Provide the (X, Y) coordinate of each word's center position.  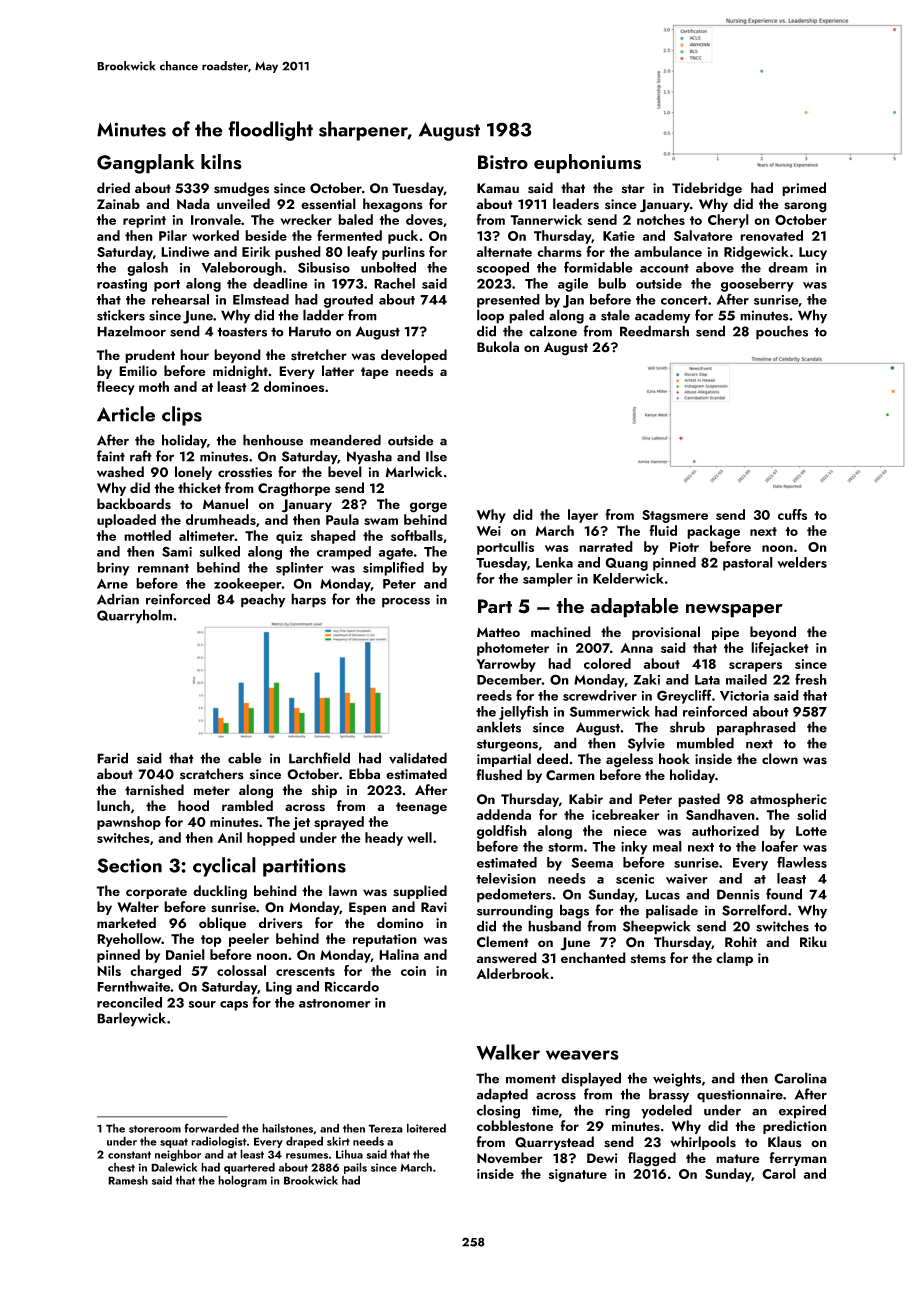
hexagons (393, 205)
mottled (147, 535)
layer (583, 516)
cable (245, 758)
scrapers (755, 667)
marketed (126, 922)
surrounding (515, 911)
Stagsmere (675, 516)
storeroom (155, 1129)
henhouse (273, 440)
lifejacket (780, 649)
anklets (498, 727)
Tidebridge (707, 189)
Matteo (498, 632)
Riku (813, 941)
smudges (241, 189)
